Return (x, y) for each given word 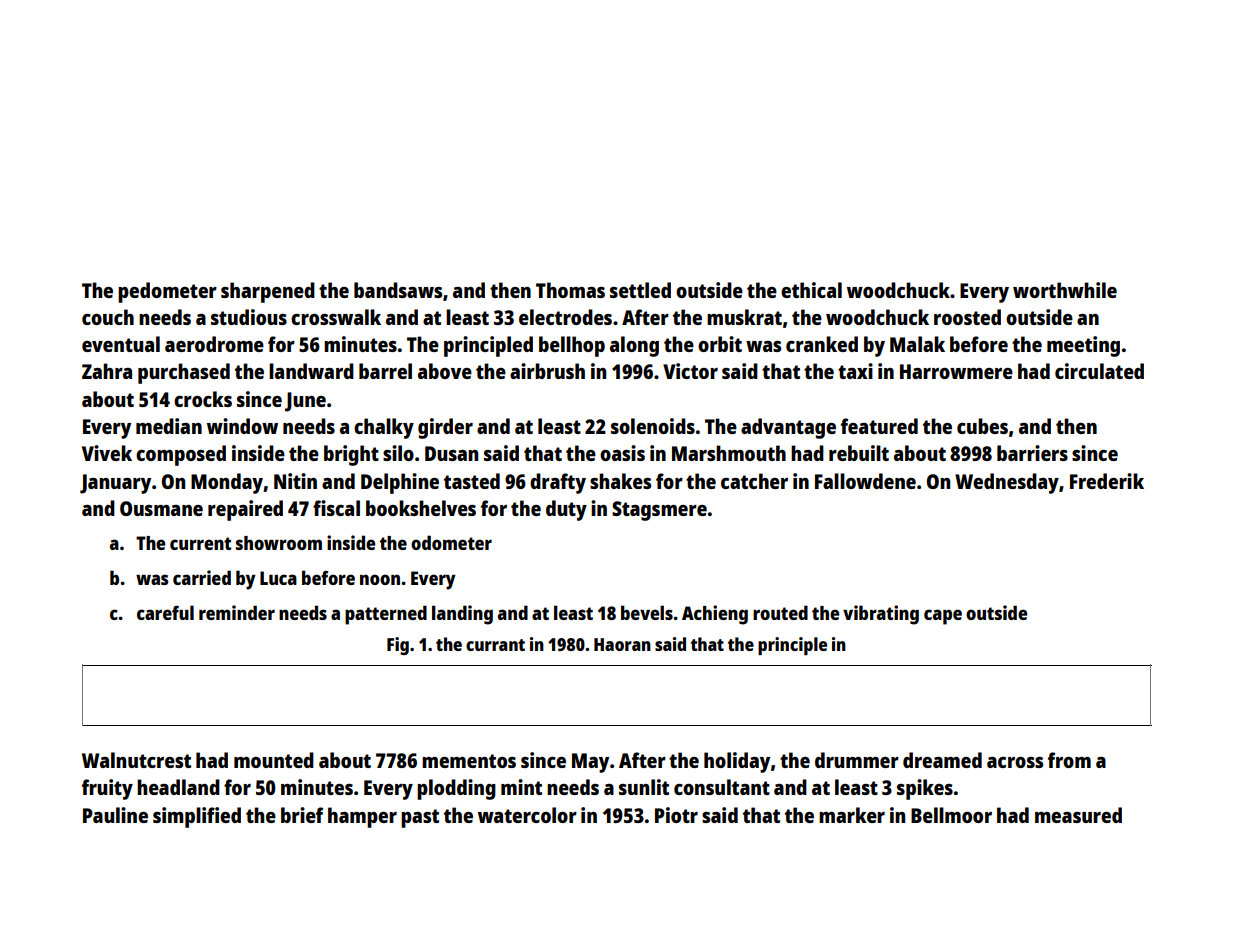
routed (780, 612)
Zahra (107, 371)
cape (943, 617)
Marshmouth (729, 453)
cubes (982, 426)
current (200, 543)
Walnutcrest (136, 760)
